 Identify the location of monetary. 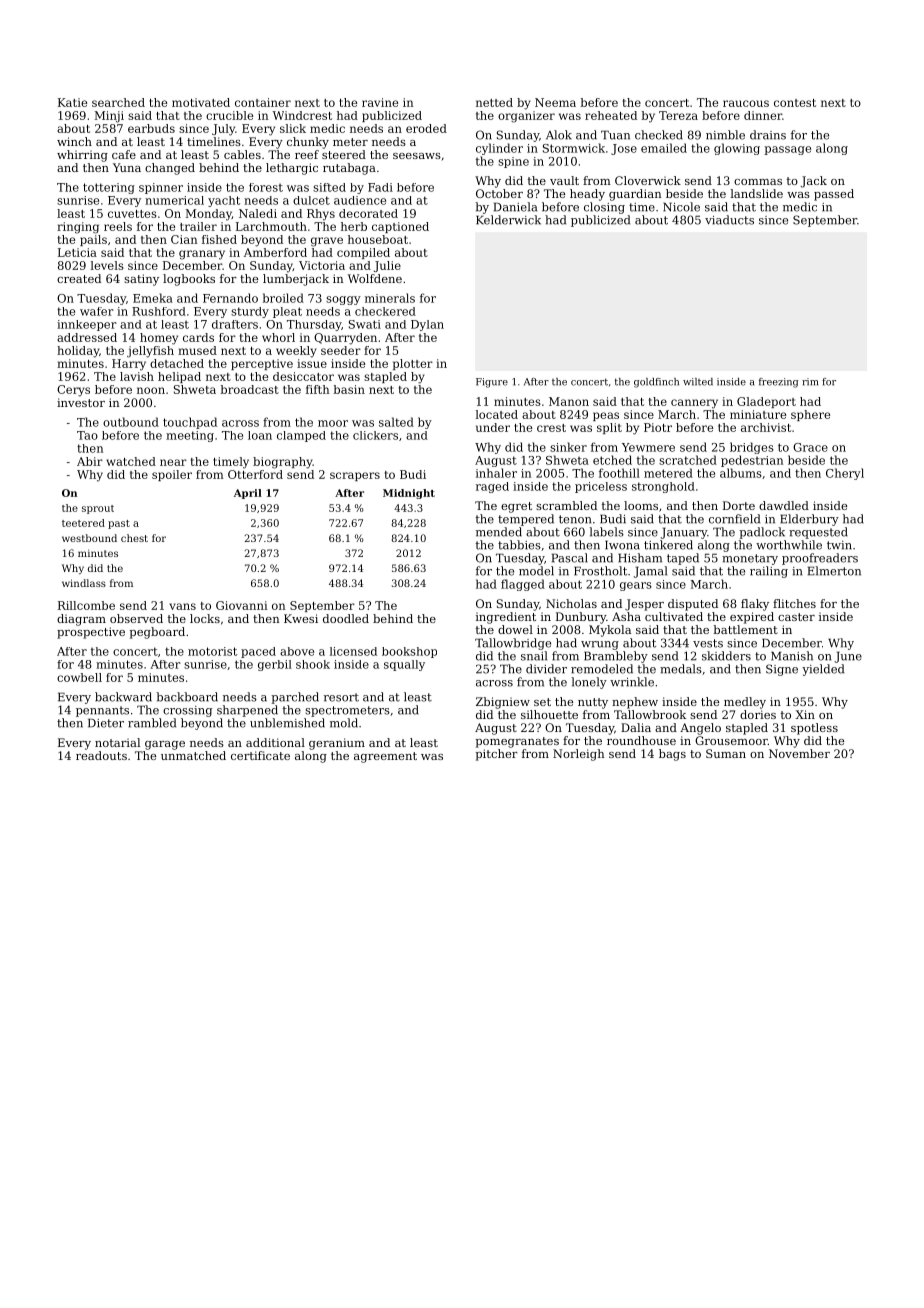
(750, 559).
